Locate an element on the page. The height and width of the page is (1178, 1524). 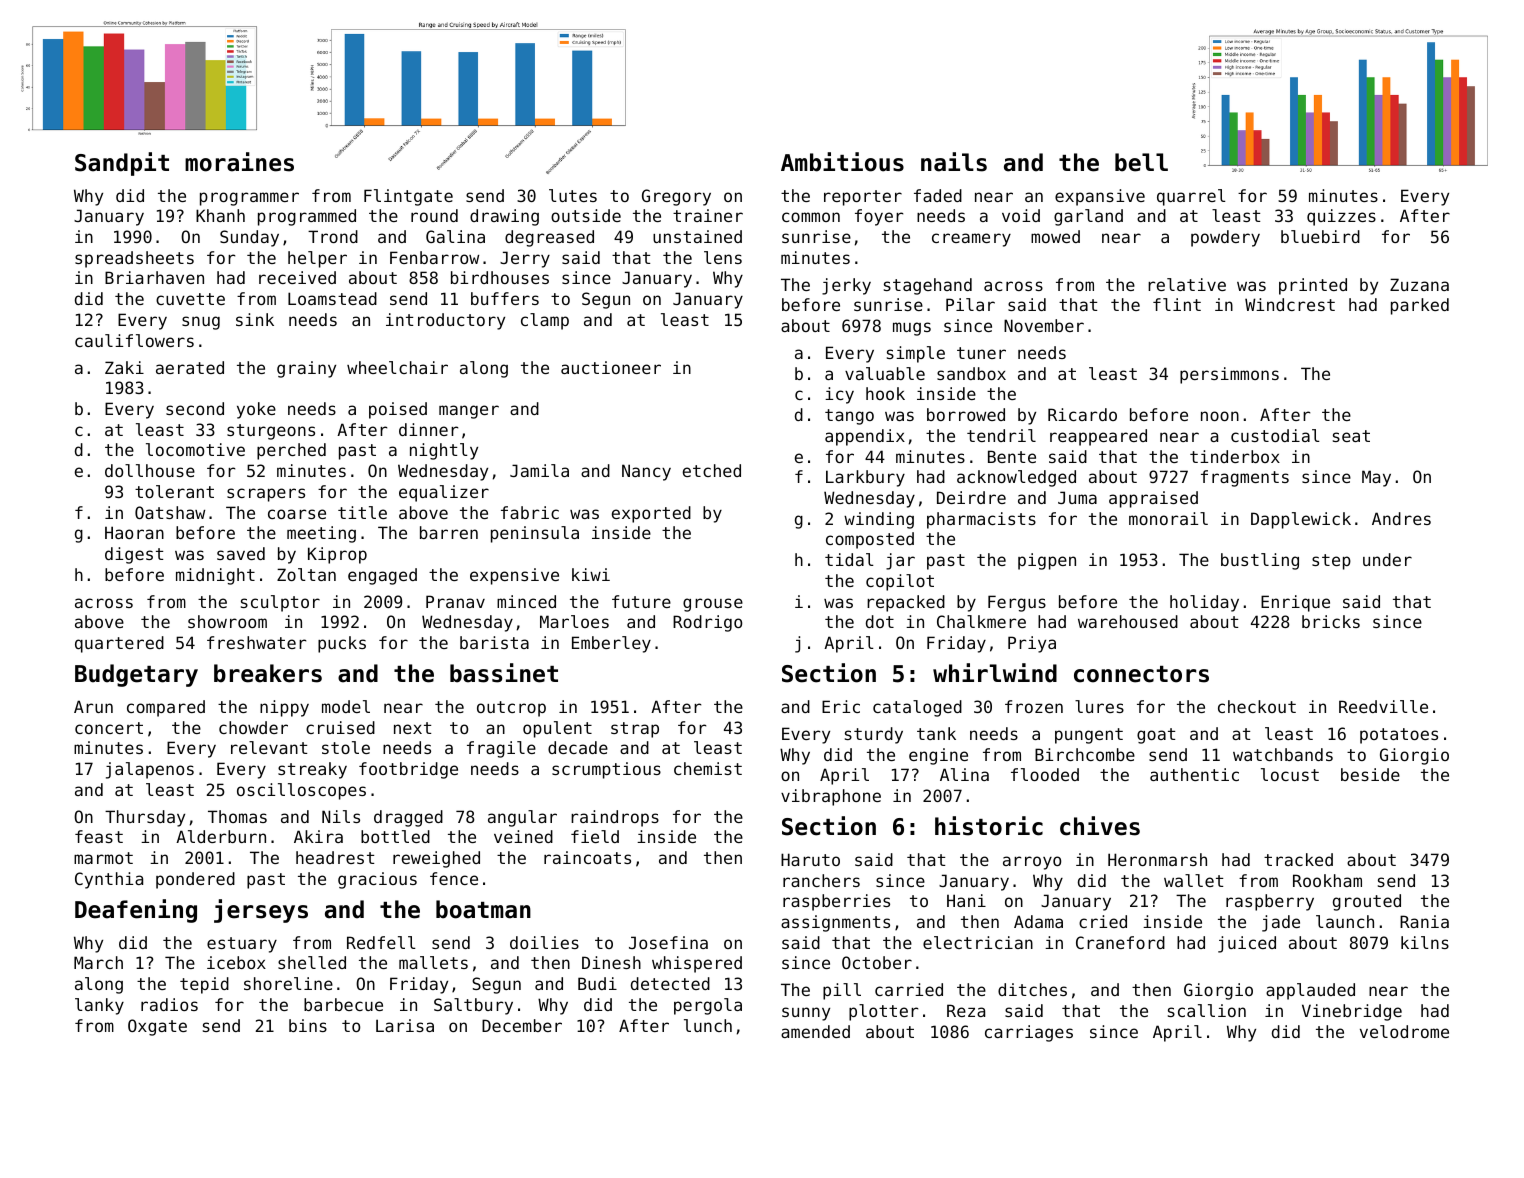
locust is located at coordinates (1290, 774).
